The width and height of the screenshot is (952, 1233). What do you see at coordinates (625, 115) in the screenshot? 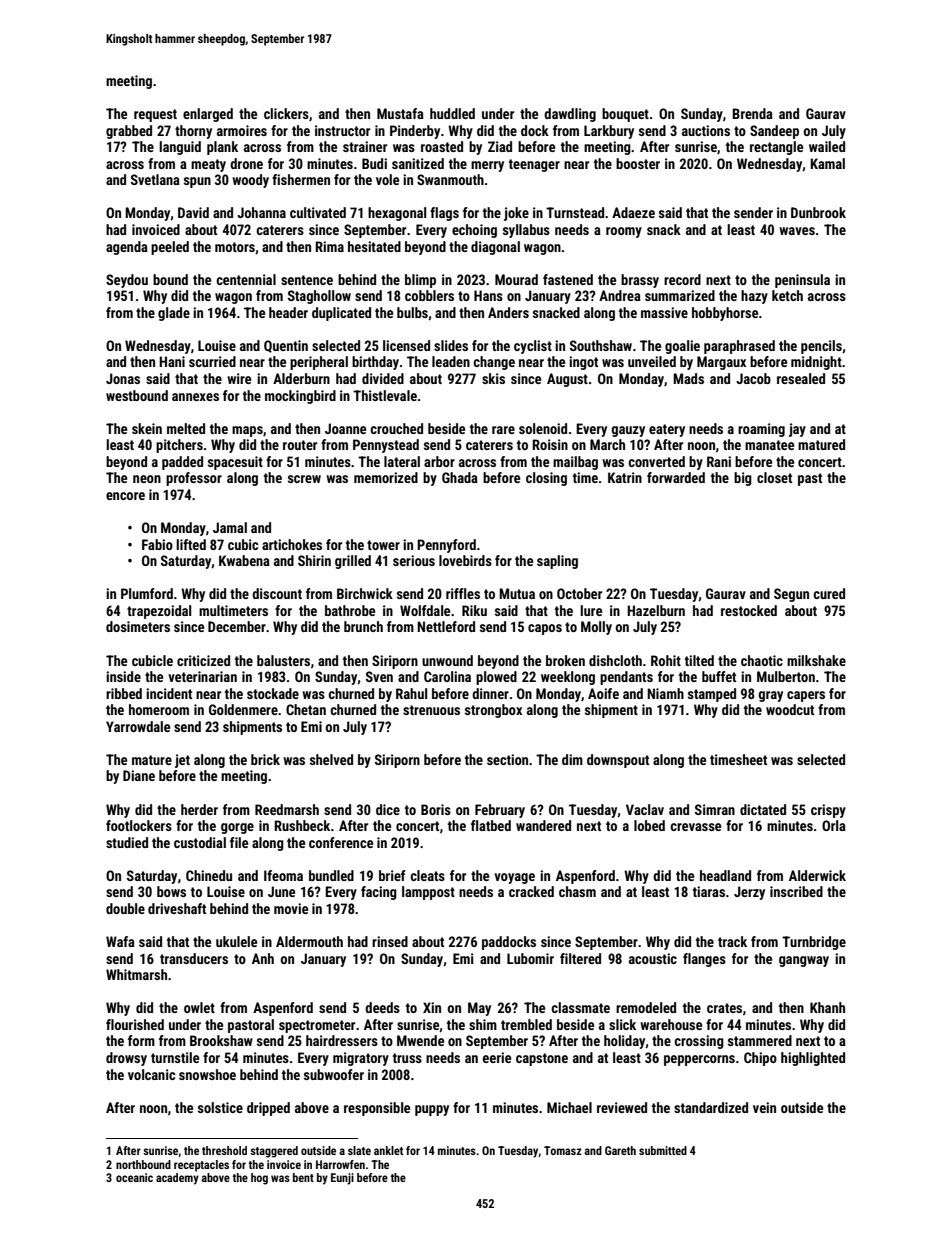
I see `bouquet` at bounding box center [625, 115].
